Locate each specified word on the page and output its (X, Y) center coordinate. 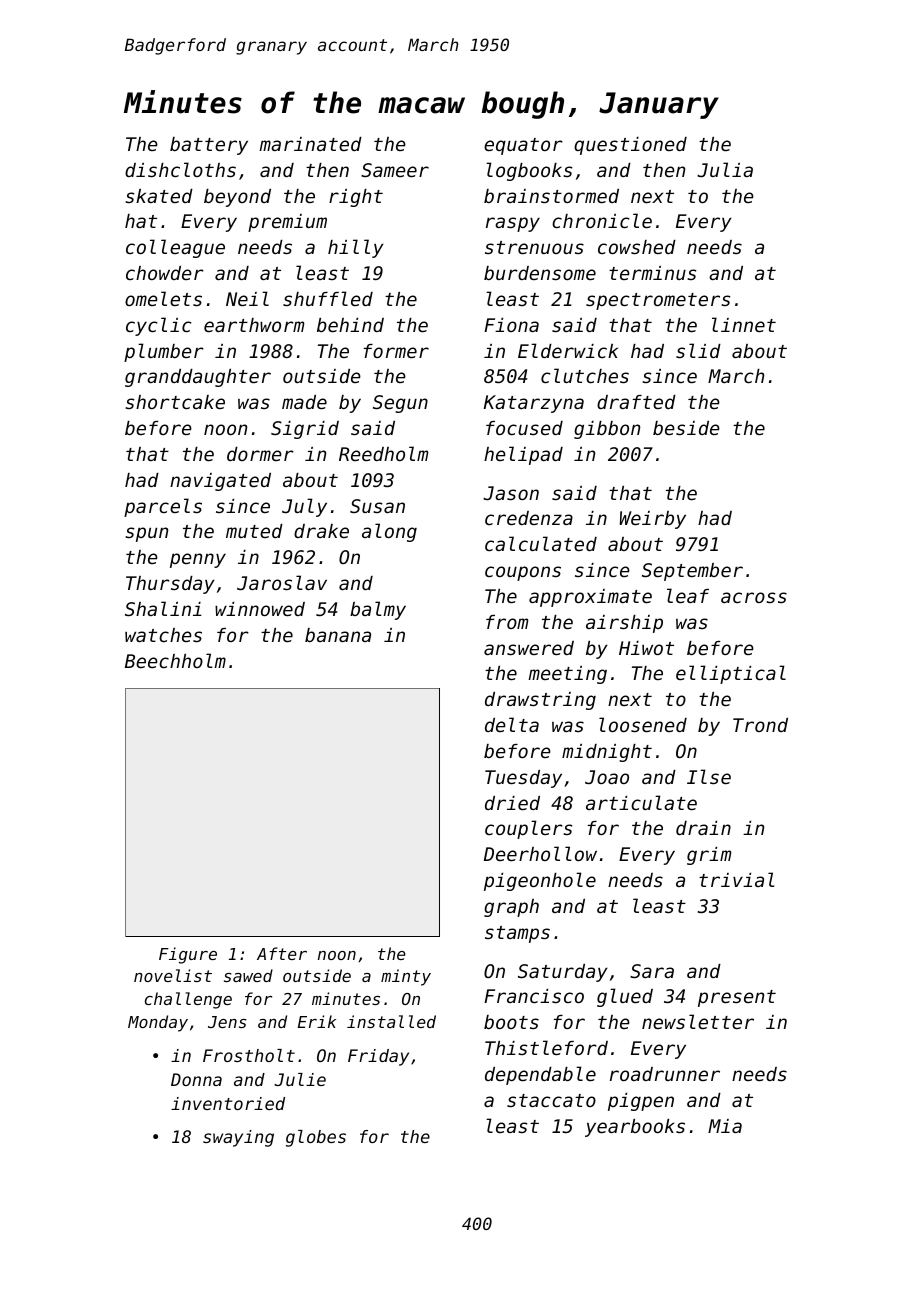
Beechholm (175, 660)
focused (524, 428)
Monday (158, 1023)
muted (254, 531)
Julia (725, 169)
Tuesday (523, 779)
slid (698, 350)
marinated (310, 144)
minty (406, 977)
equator (523, 146)
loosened (643, 724)
